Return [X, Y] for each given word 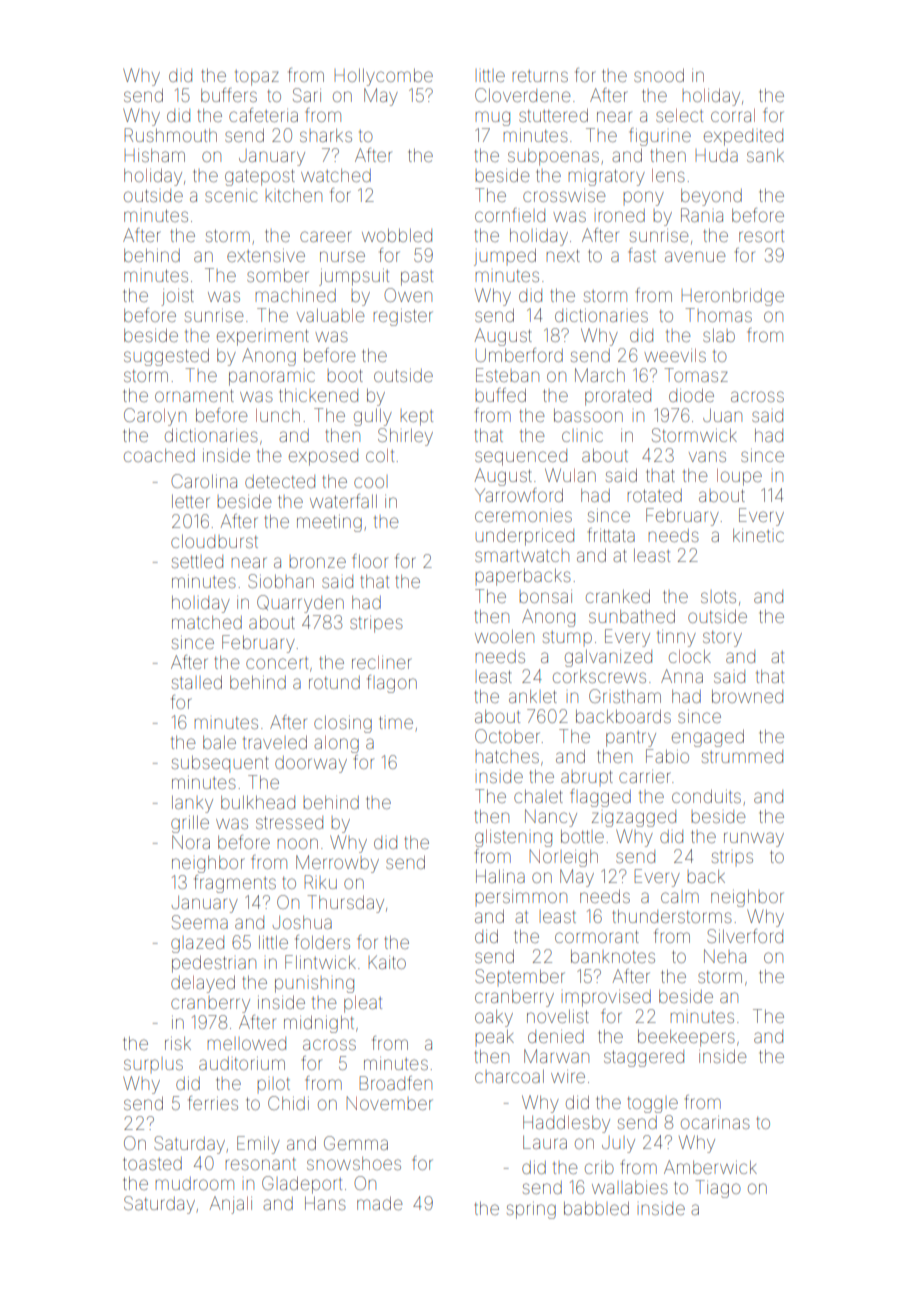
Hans [325, 1203]
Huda [717, 155]
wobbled [397, 235]
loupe [739, 477]
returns [540, 76]
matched [207, 622]
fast [642, 255]
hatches [507, 756]
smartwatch [522, 556]
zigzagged [634, 818]
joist [177, 297]
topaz [257, 78]
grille [190, 824]
